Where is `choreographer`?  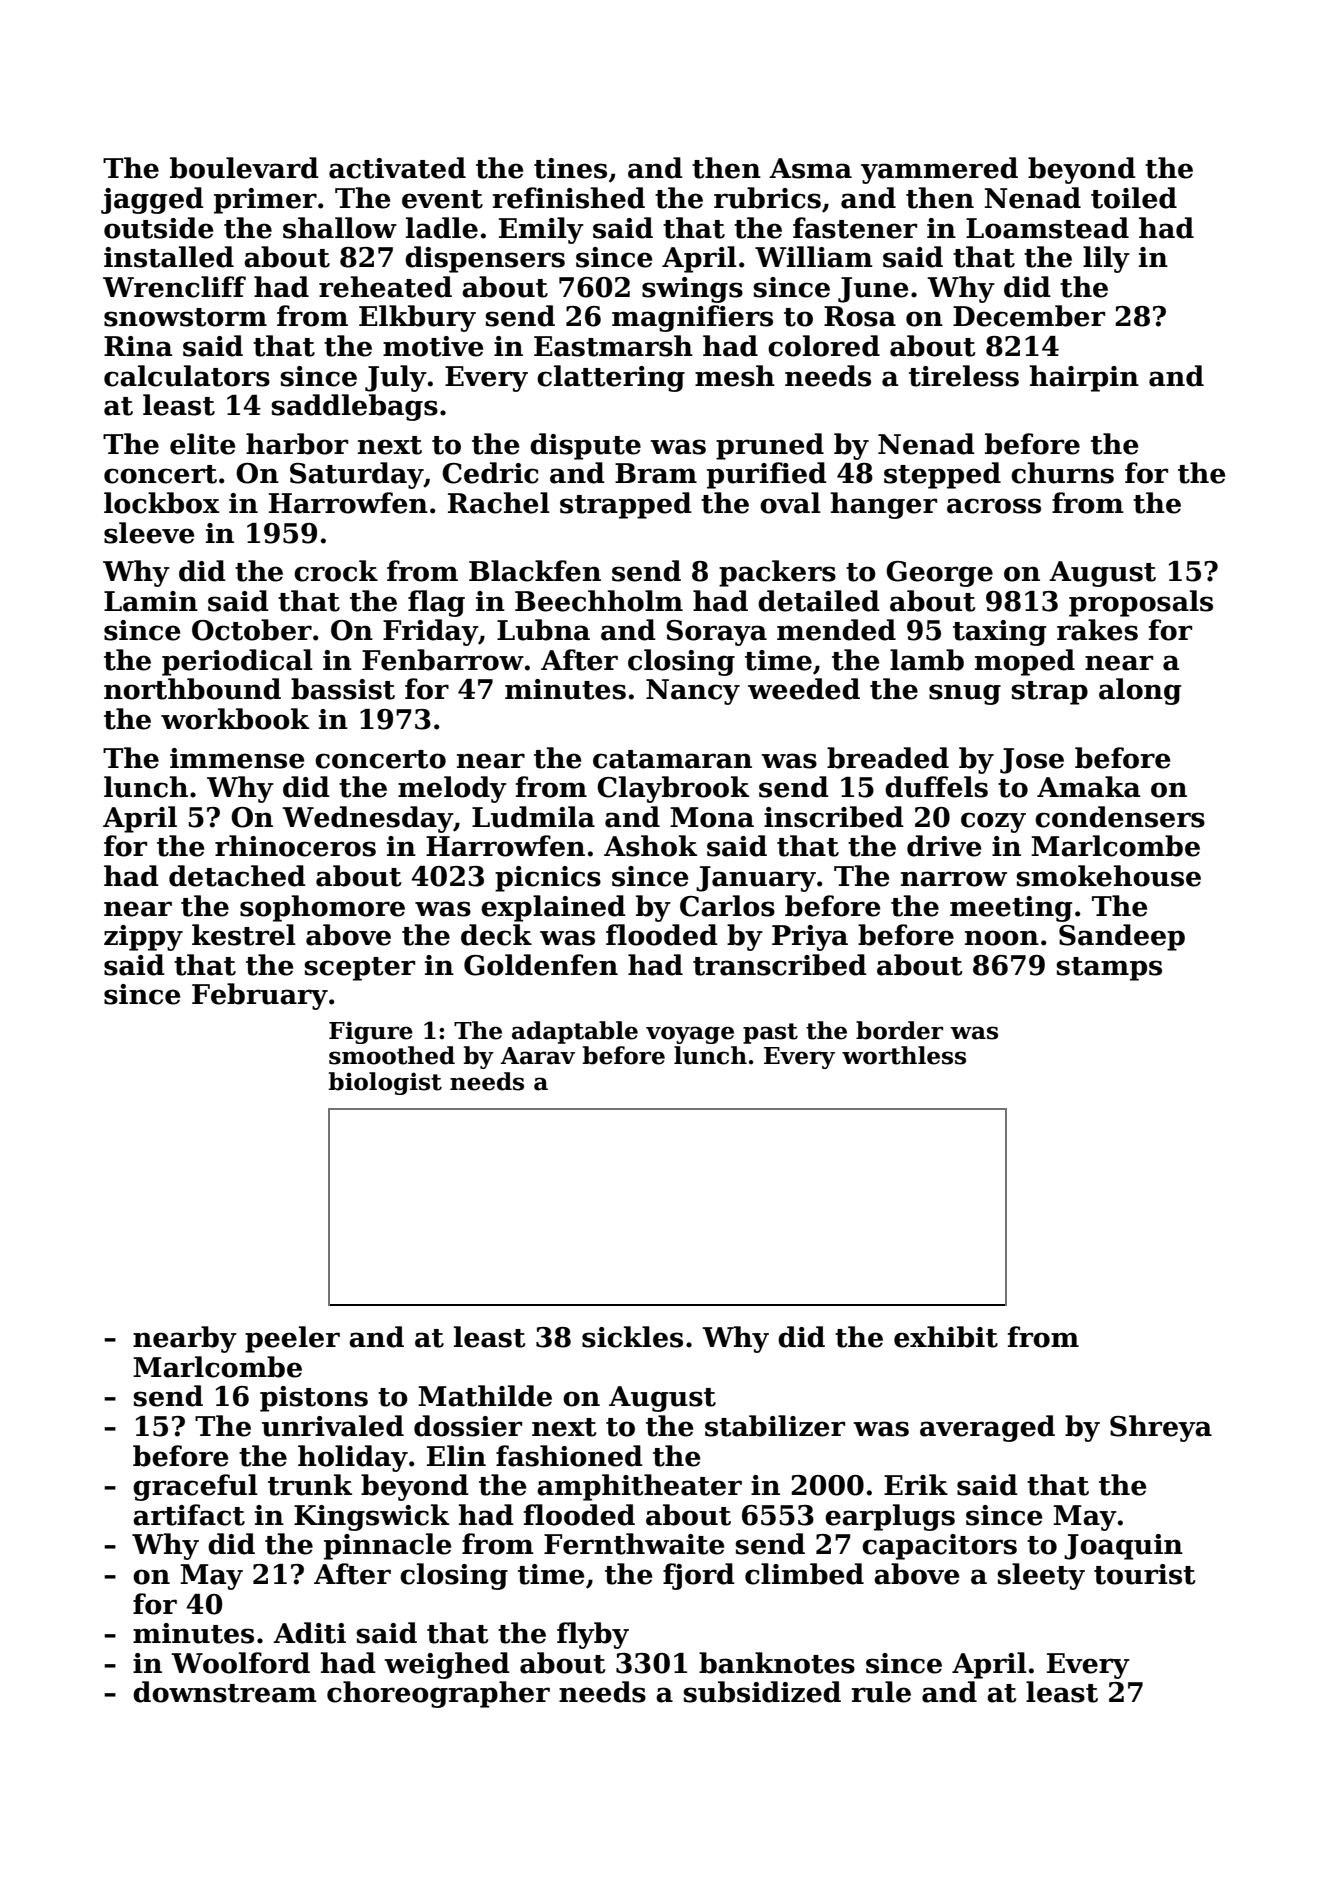 choreographer is located at coordinates (438, 1694).
